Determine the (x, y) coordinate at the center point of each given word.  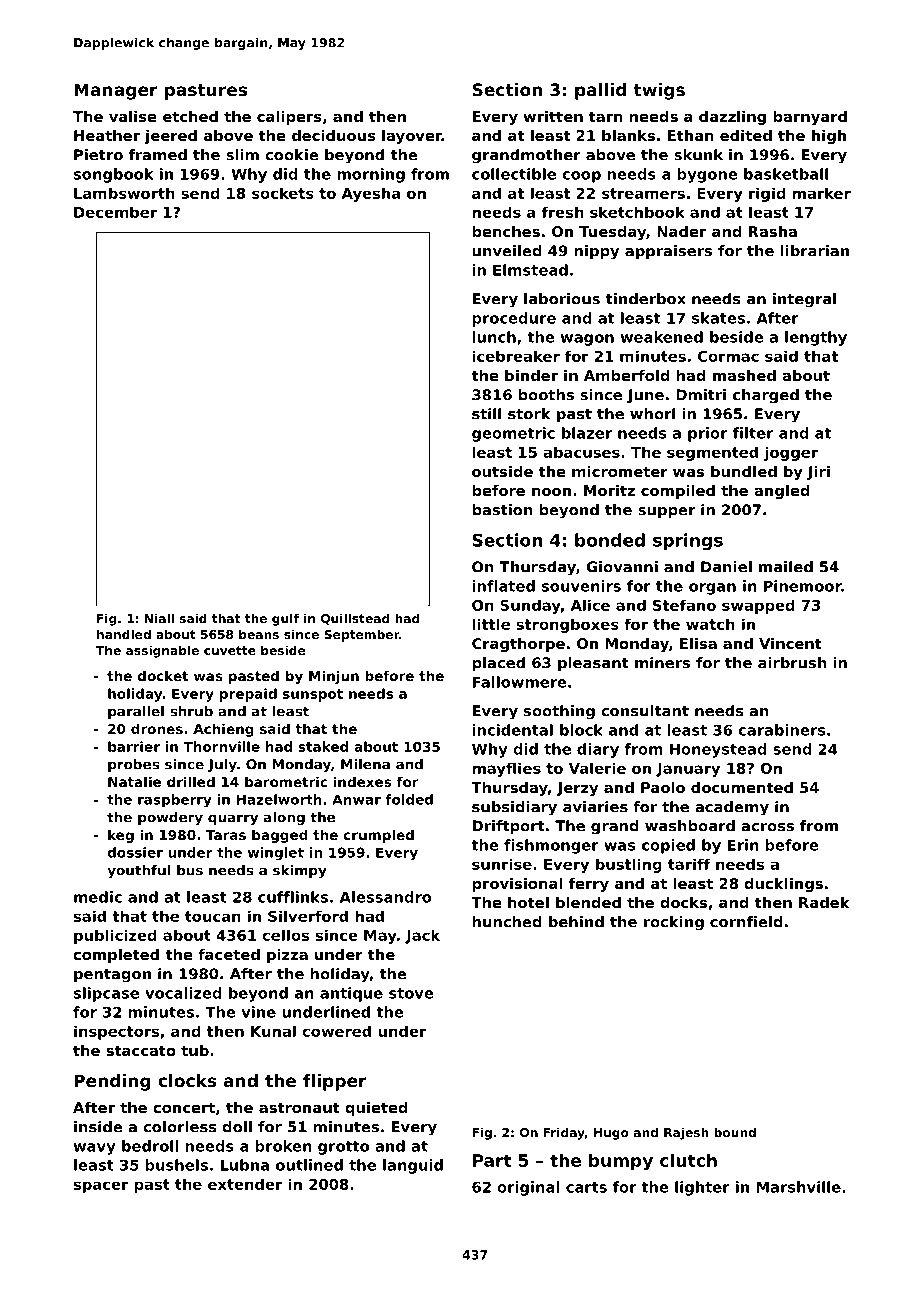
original (528, 1188)
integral (804, 300)
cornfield (746, 922)
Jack (422, 936)
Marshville (799, 1187)
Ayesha (371, 194)
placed (498, 664)
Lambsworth (124, 193)
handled (124, 634)
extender (245, 1184)
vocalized (183, 993)
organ (712, 589)
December (115, 212)
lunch (494, 337)
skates (718, 318)
